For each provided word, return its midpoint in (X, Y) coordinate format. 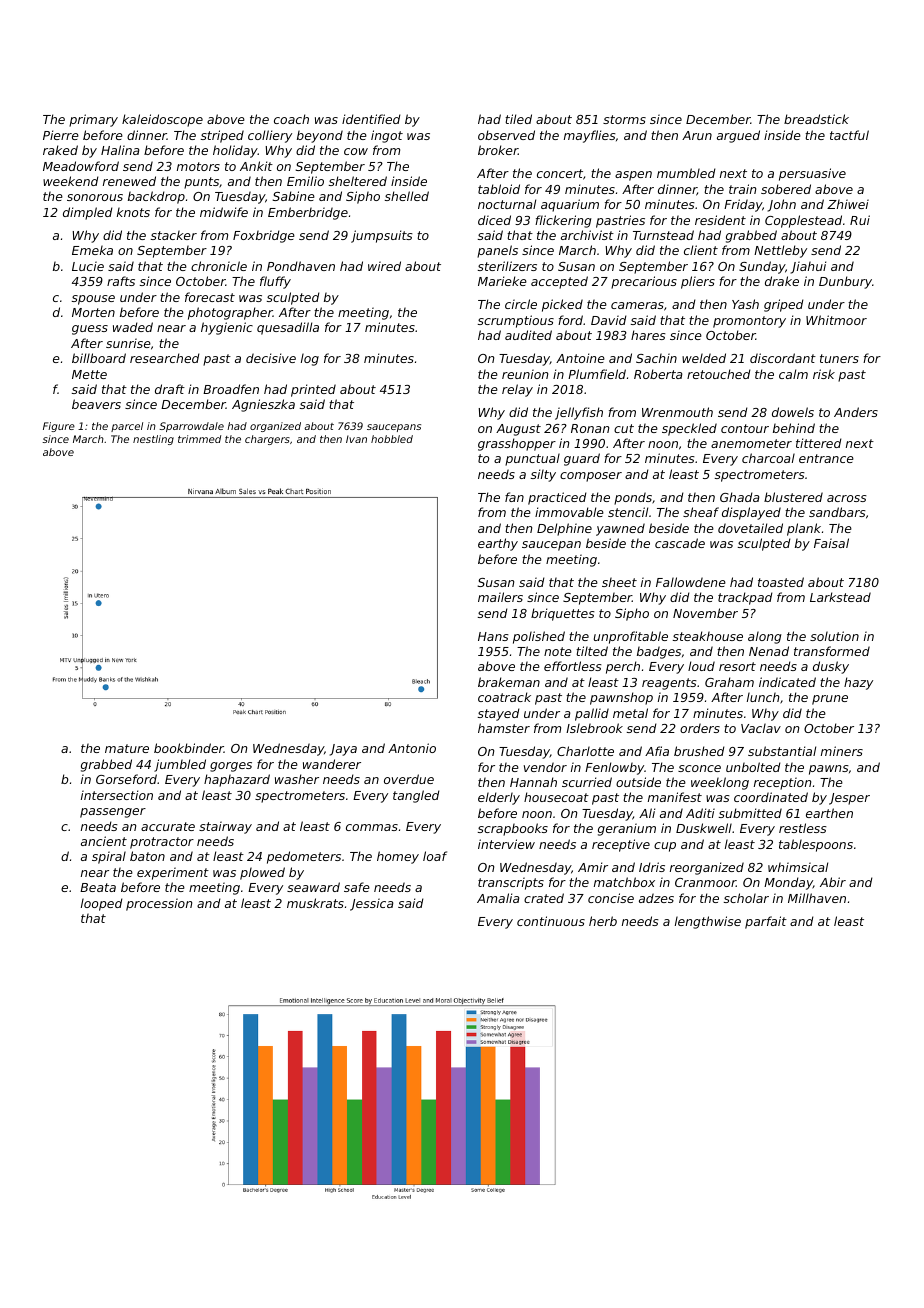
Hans (493, 636)
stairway (225, 827)
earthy (498, 544)
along (765, 637)
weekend (71, 181)
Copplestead (803, 221)
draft (170, 389)
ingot (387, 136)
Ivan (356, 439)
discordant (783, 358)
